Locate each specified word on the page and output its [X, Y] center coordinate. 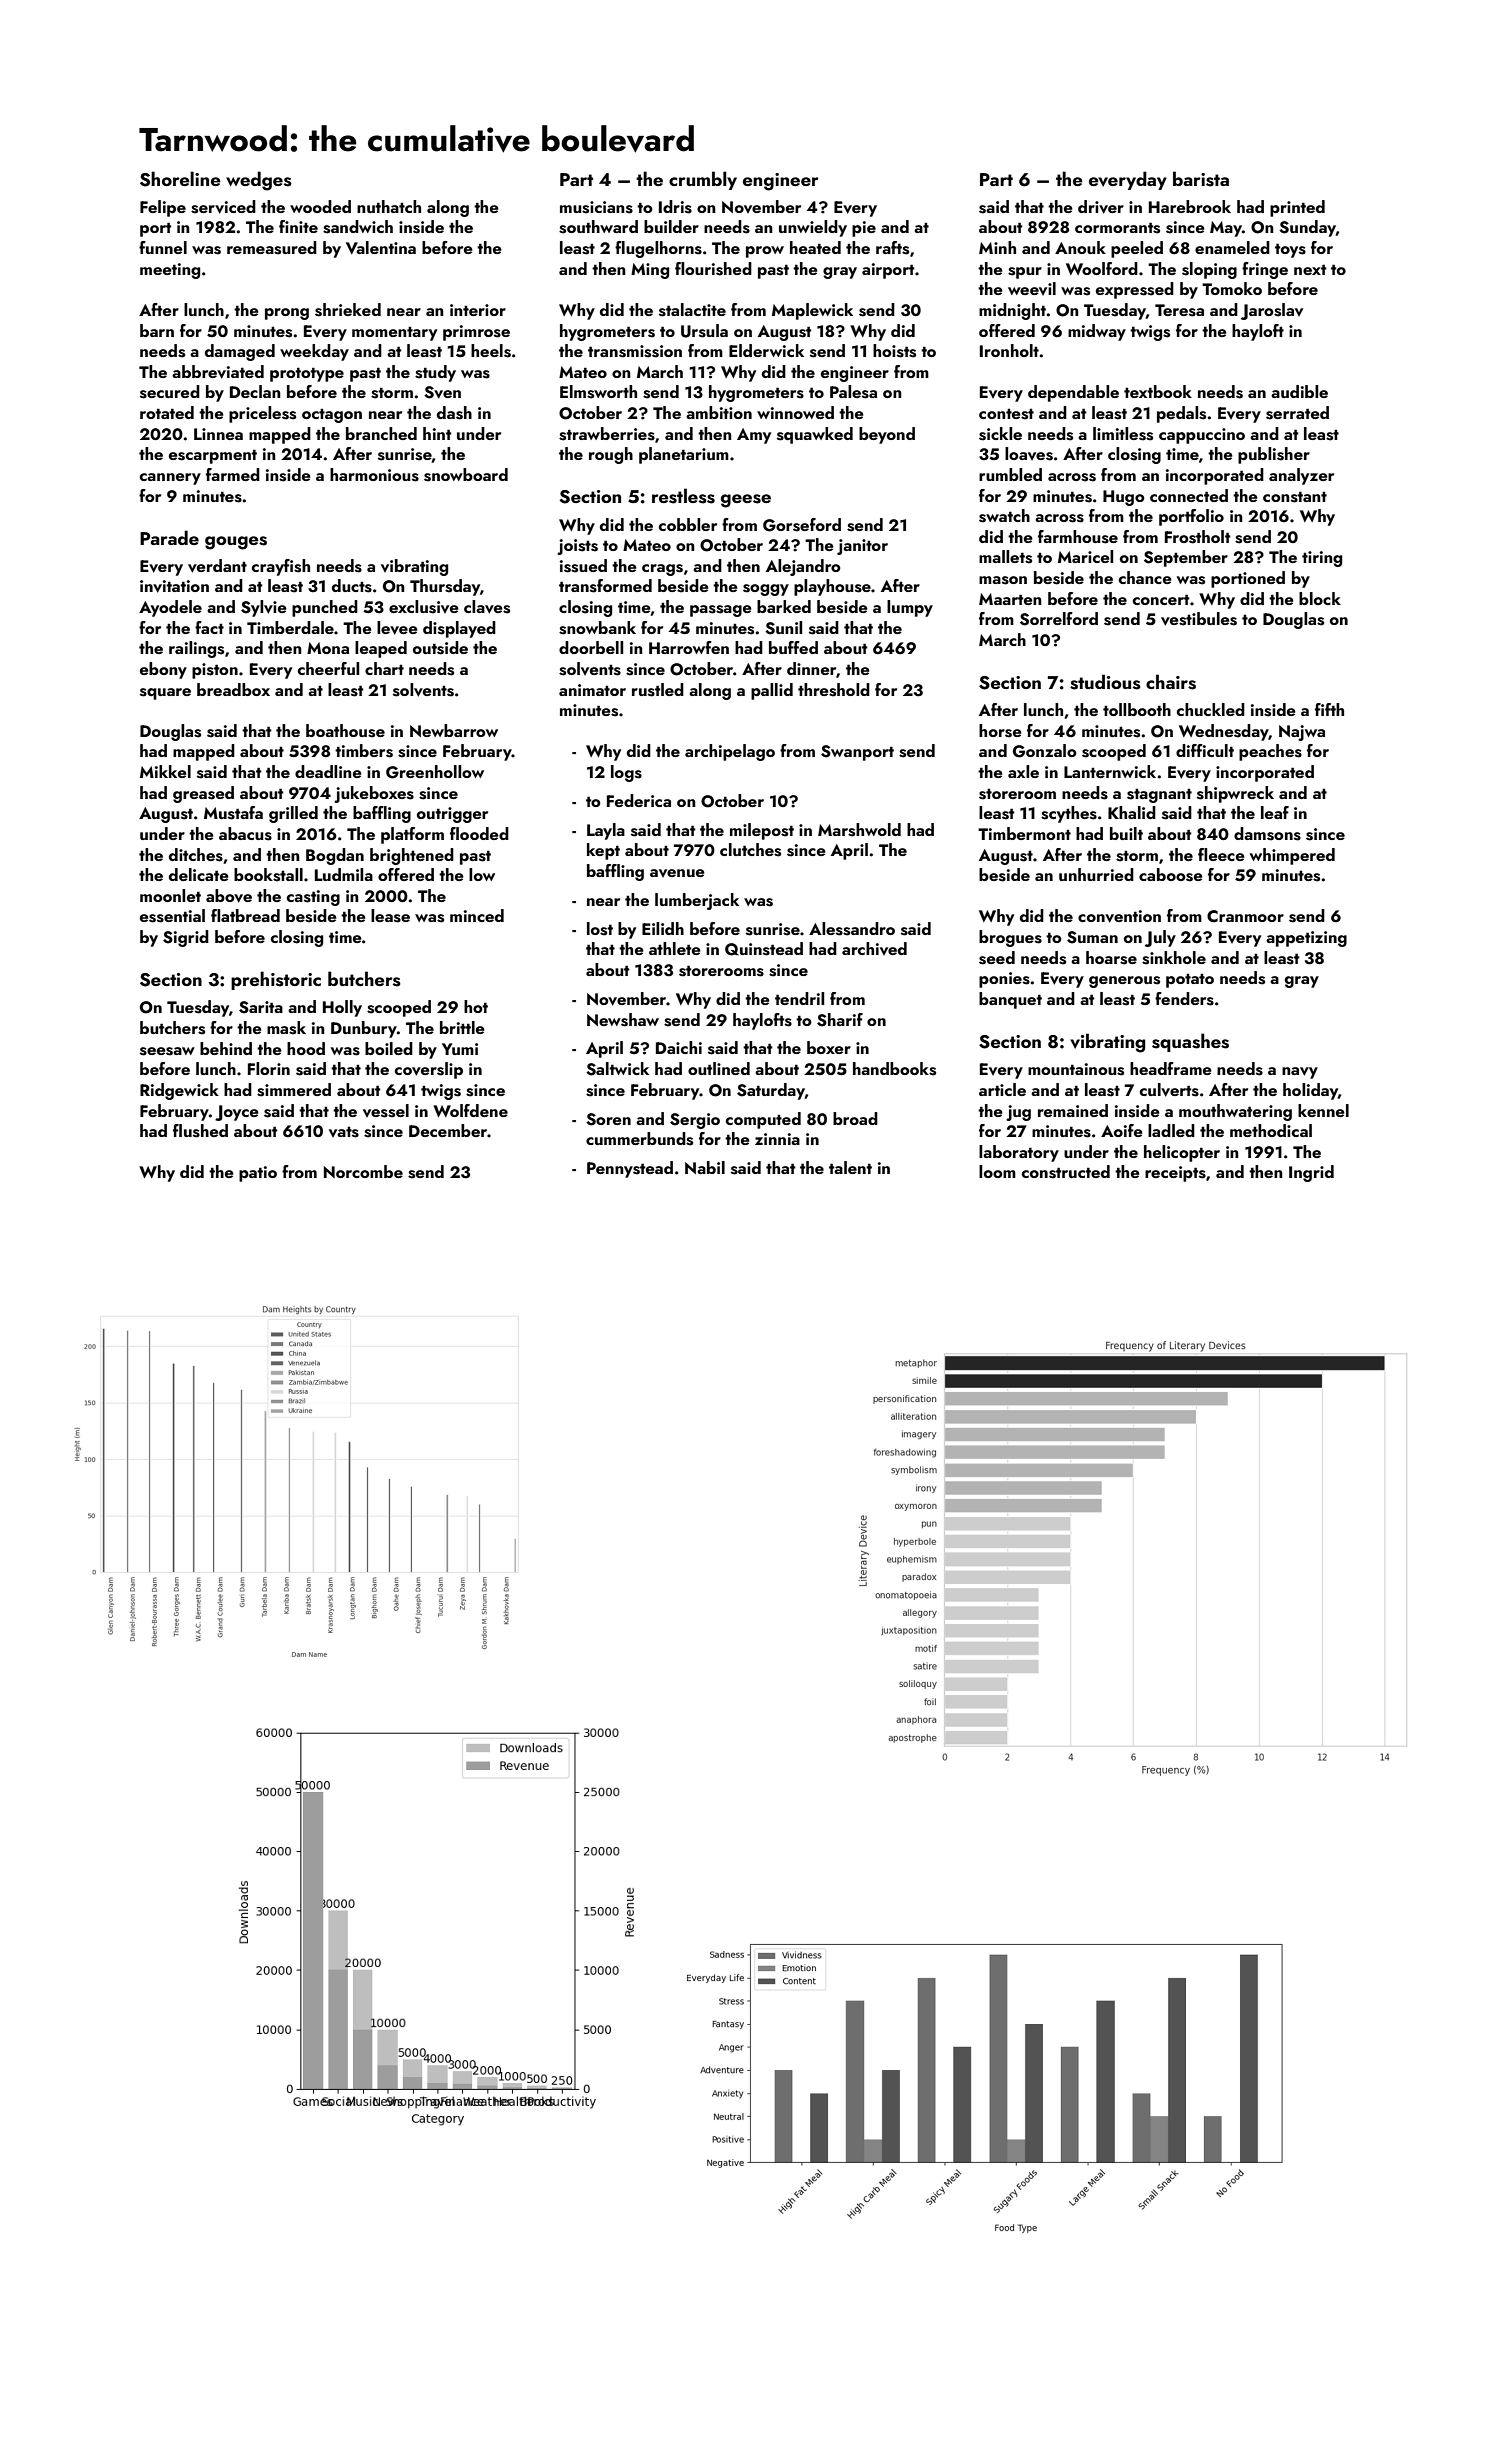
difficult [1205, 750]
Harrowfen [689, 647]
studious [1105, 682]
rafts [892, 248]
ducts [352, 586]
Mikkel [165, 771]
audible [1299, 391]
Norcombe [363, 1171]
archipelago [730, 752]
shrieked [348, 310]
